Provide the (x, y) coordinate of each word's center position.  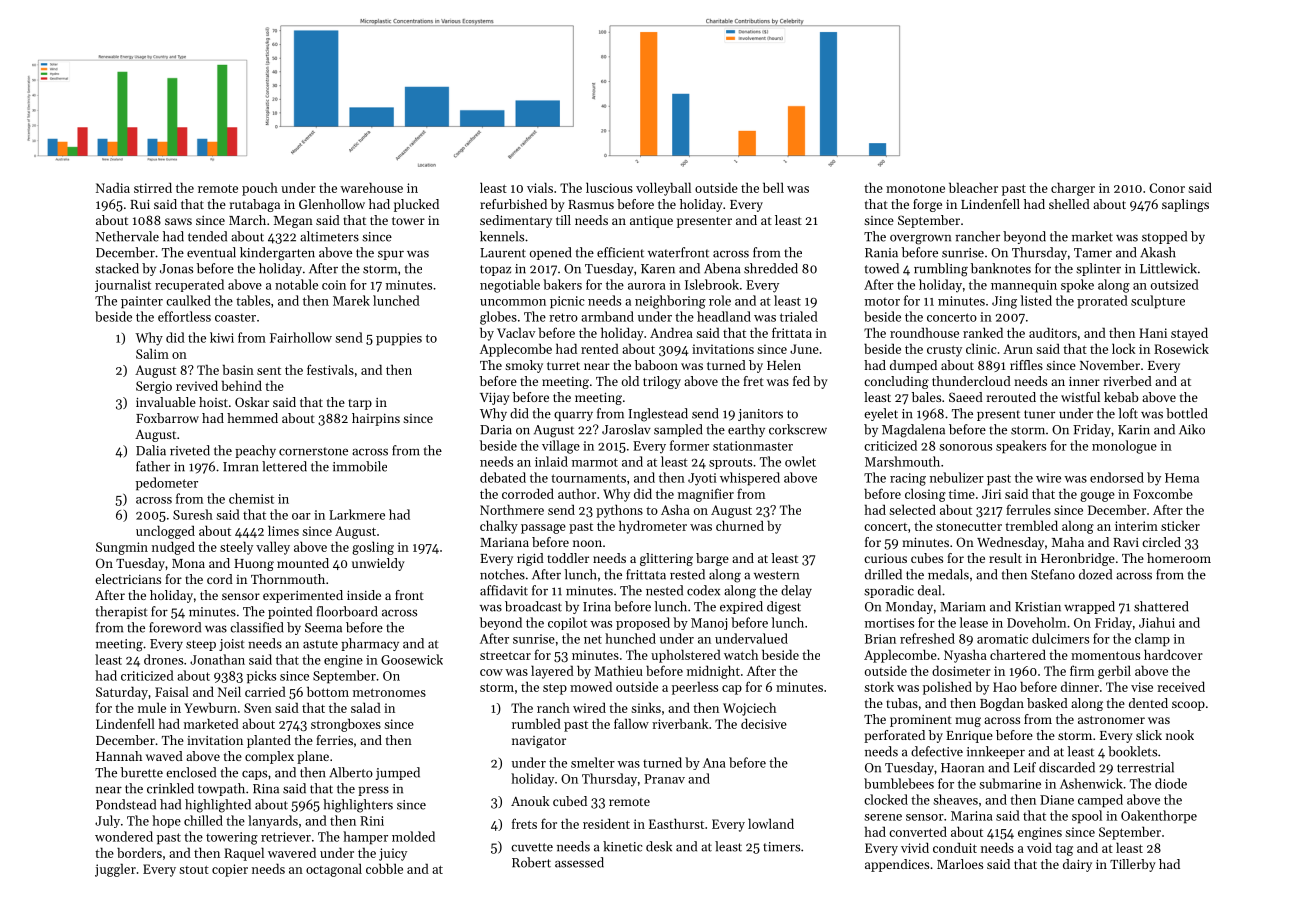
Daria (496, 430)
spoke (1077, 286)
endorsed (1117, 477)
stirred (153, 187)
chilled (203, 820)
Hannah (119, 756)
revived (197, 385)
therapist (122, 612)
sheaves (956, 799)
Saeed (966, 397)
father (153, 466)
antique (651, 222)
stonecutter (969, 526)
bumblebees (899, 783)
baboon (656, 365)
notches (502, 574)
